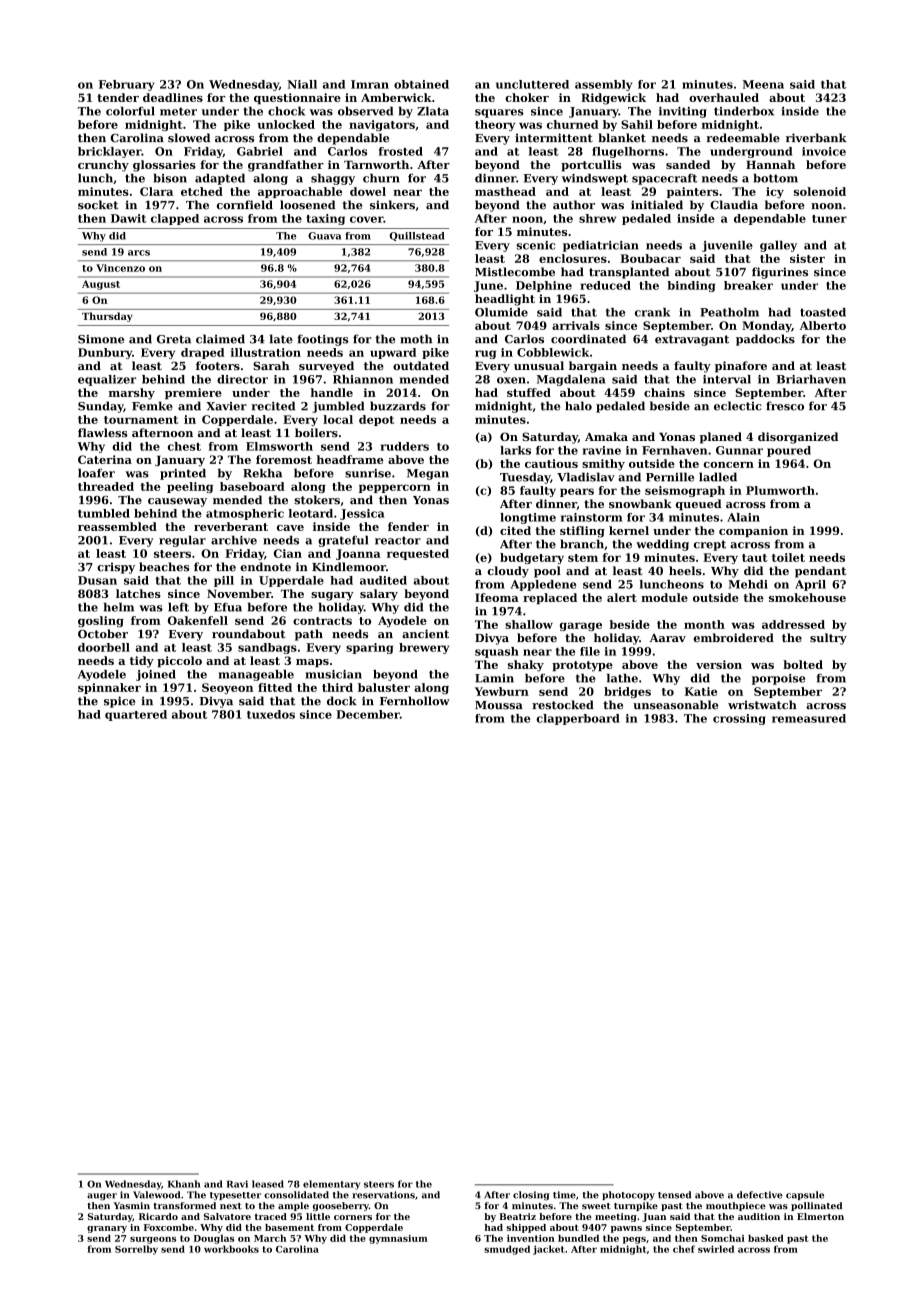 The image size is (924, 1308). I want to click on Meena, so click(763, 84).
